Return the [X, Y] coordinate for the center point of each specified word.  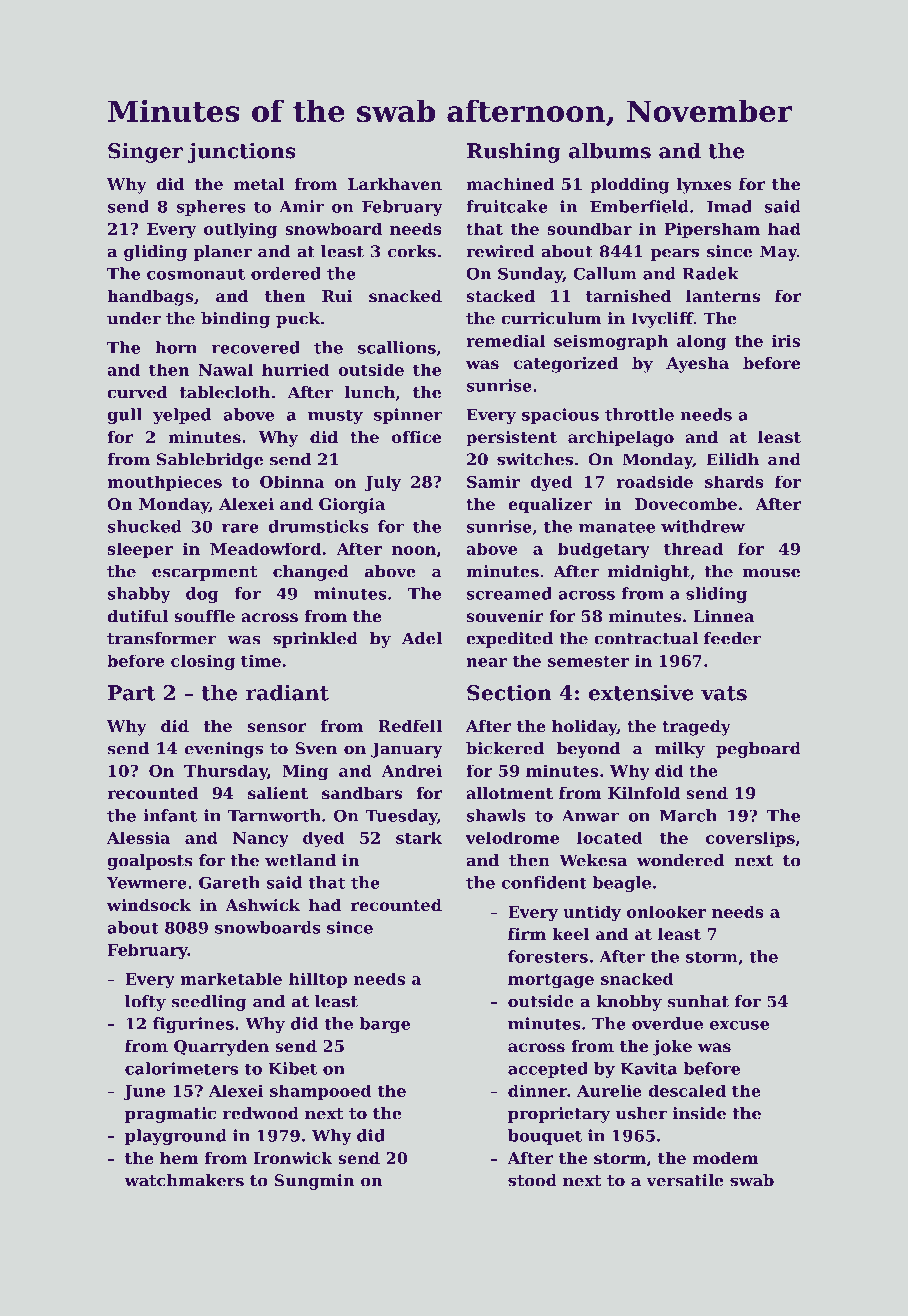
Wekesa [593, 860]
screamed [509, 593]
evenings [224, 750]
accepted [548, 1070]
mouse [771, 573]
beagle [621, 884]
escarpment [204, 573]
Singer [145, 153]
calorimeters [181, 1068]
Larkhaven [395, 184]
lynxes [704, 186]
